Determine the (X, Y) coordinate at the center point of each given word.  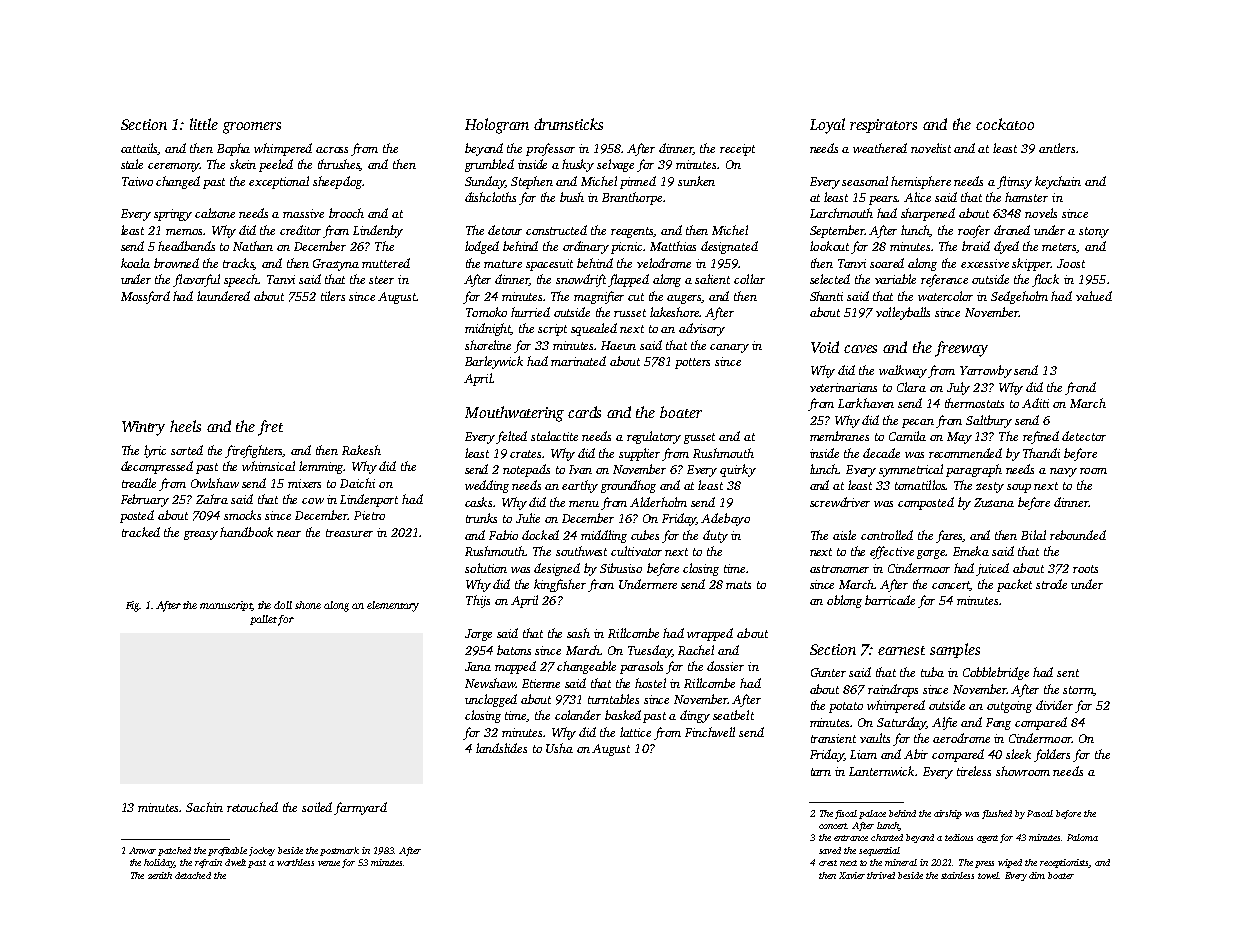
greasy (201, 535)
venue (329, 863)
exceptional (279, 182)
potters (692, 363)
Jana (478, 666)
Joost (1071, 263)
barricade (890, 600)
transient (833, 738)
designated (729, 247)
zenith (160, 875)
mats (738, 585)
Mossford (145, 297)
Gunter (828, 672)
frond (1080, 388)
